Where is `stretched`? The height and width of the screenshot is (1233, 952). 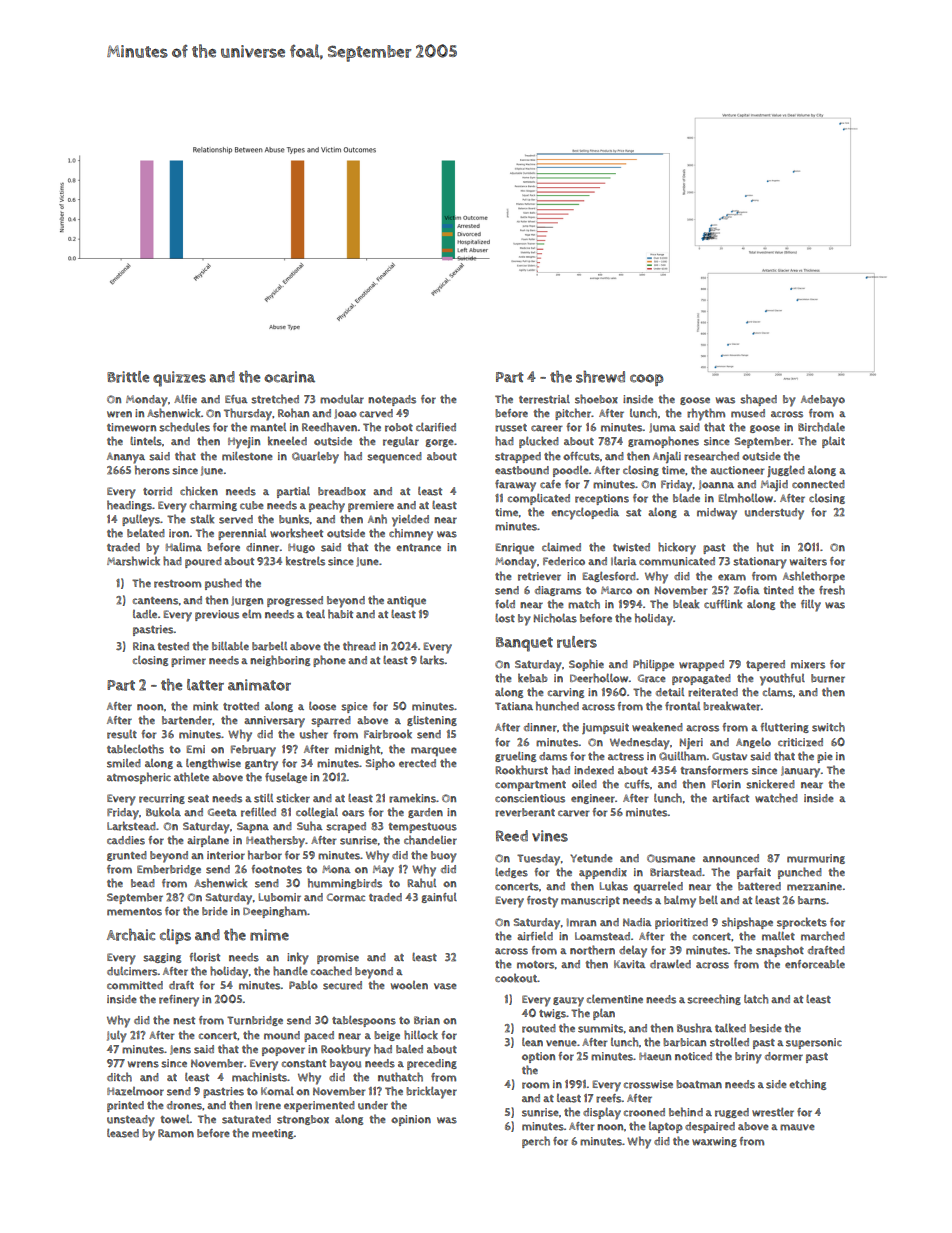 stretched is located at coordinates (275, 399).
